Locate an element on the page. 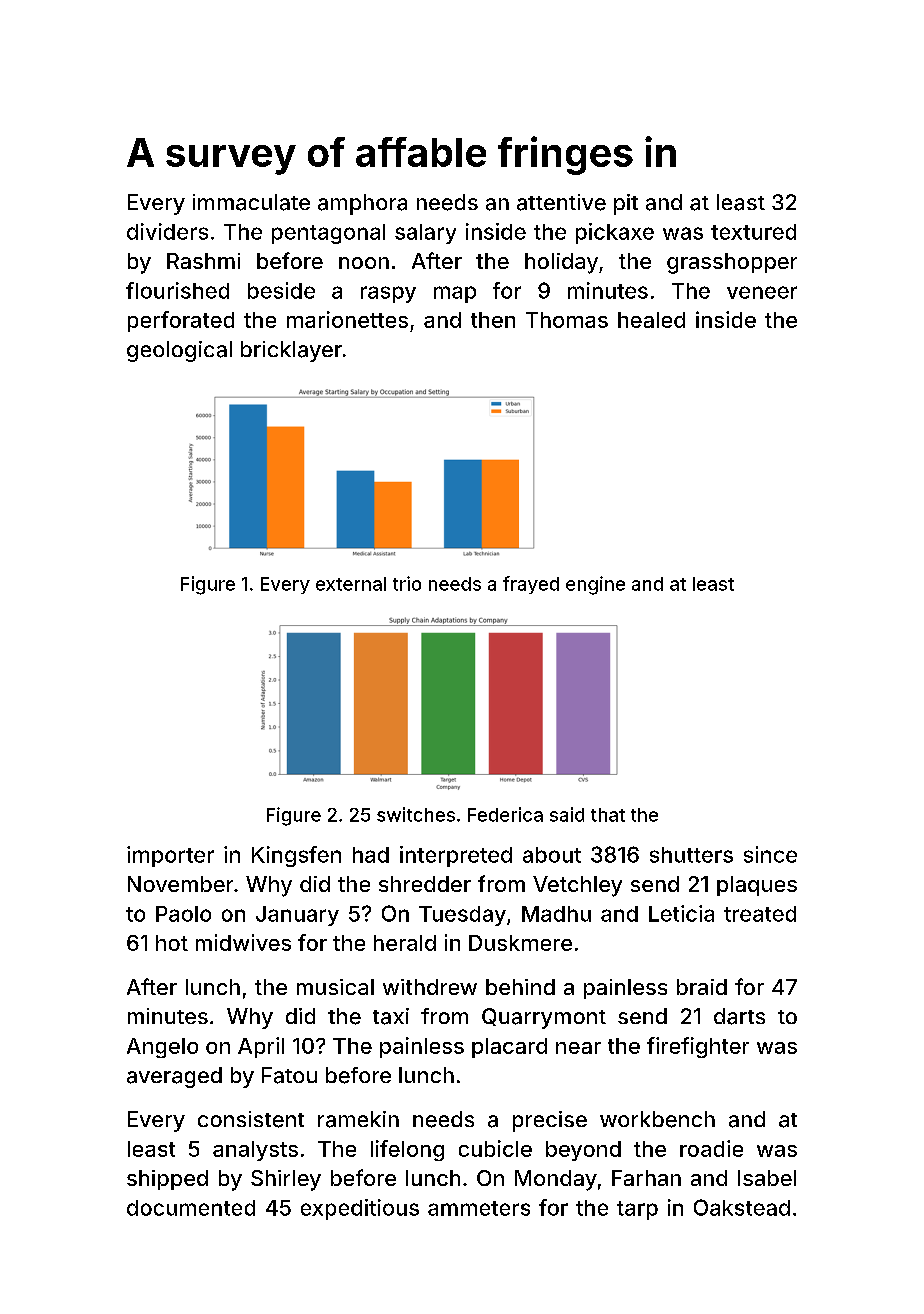 This page has width=924, height=1314. attentive is located at coordinates (561, 202).
